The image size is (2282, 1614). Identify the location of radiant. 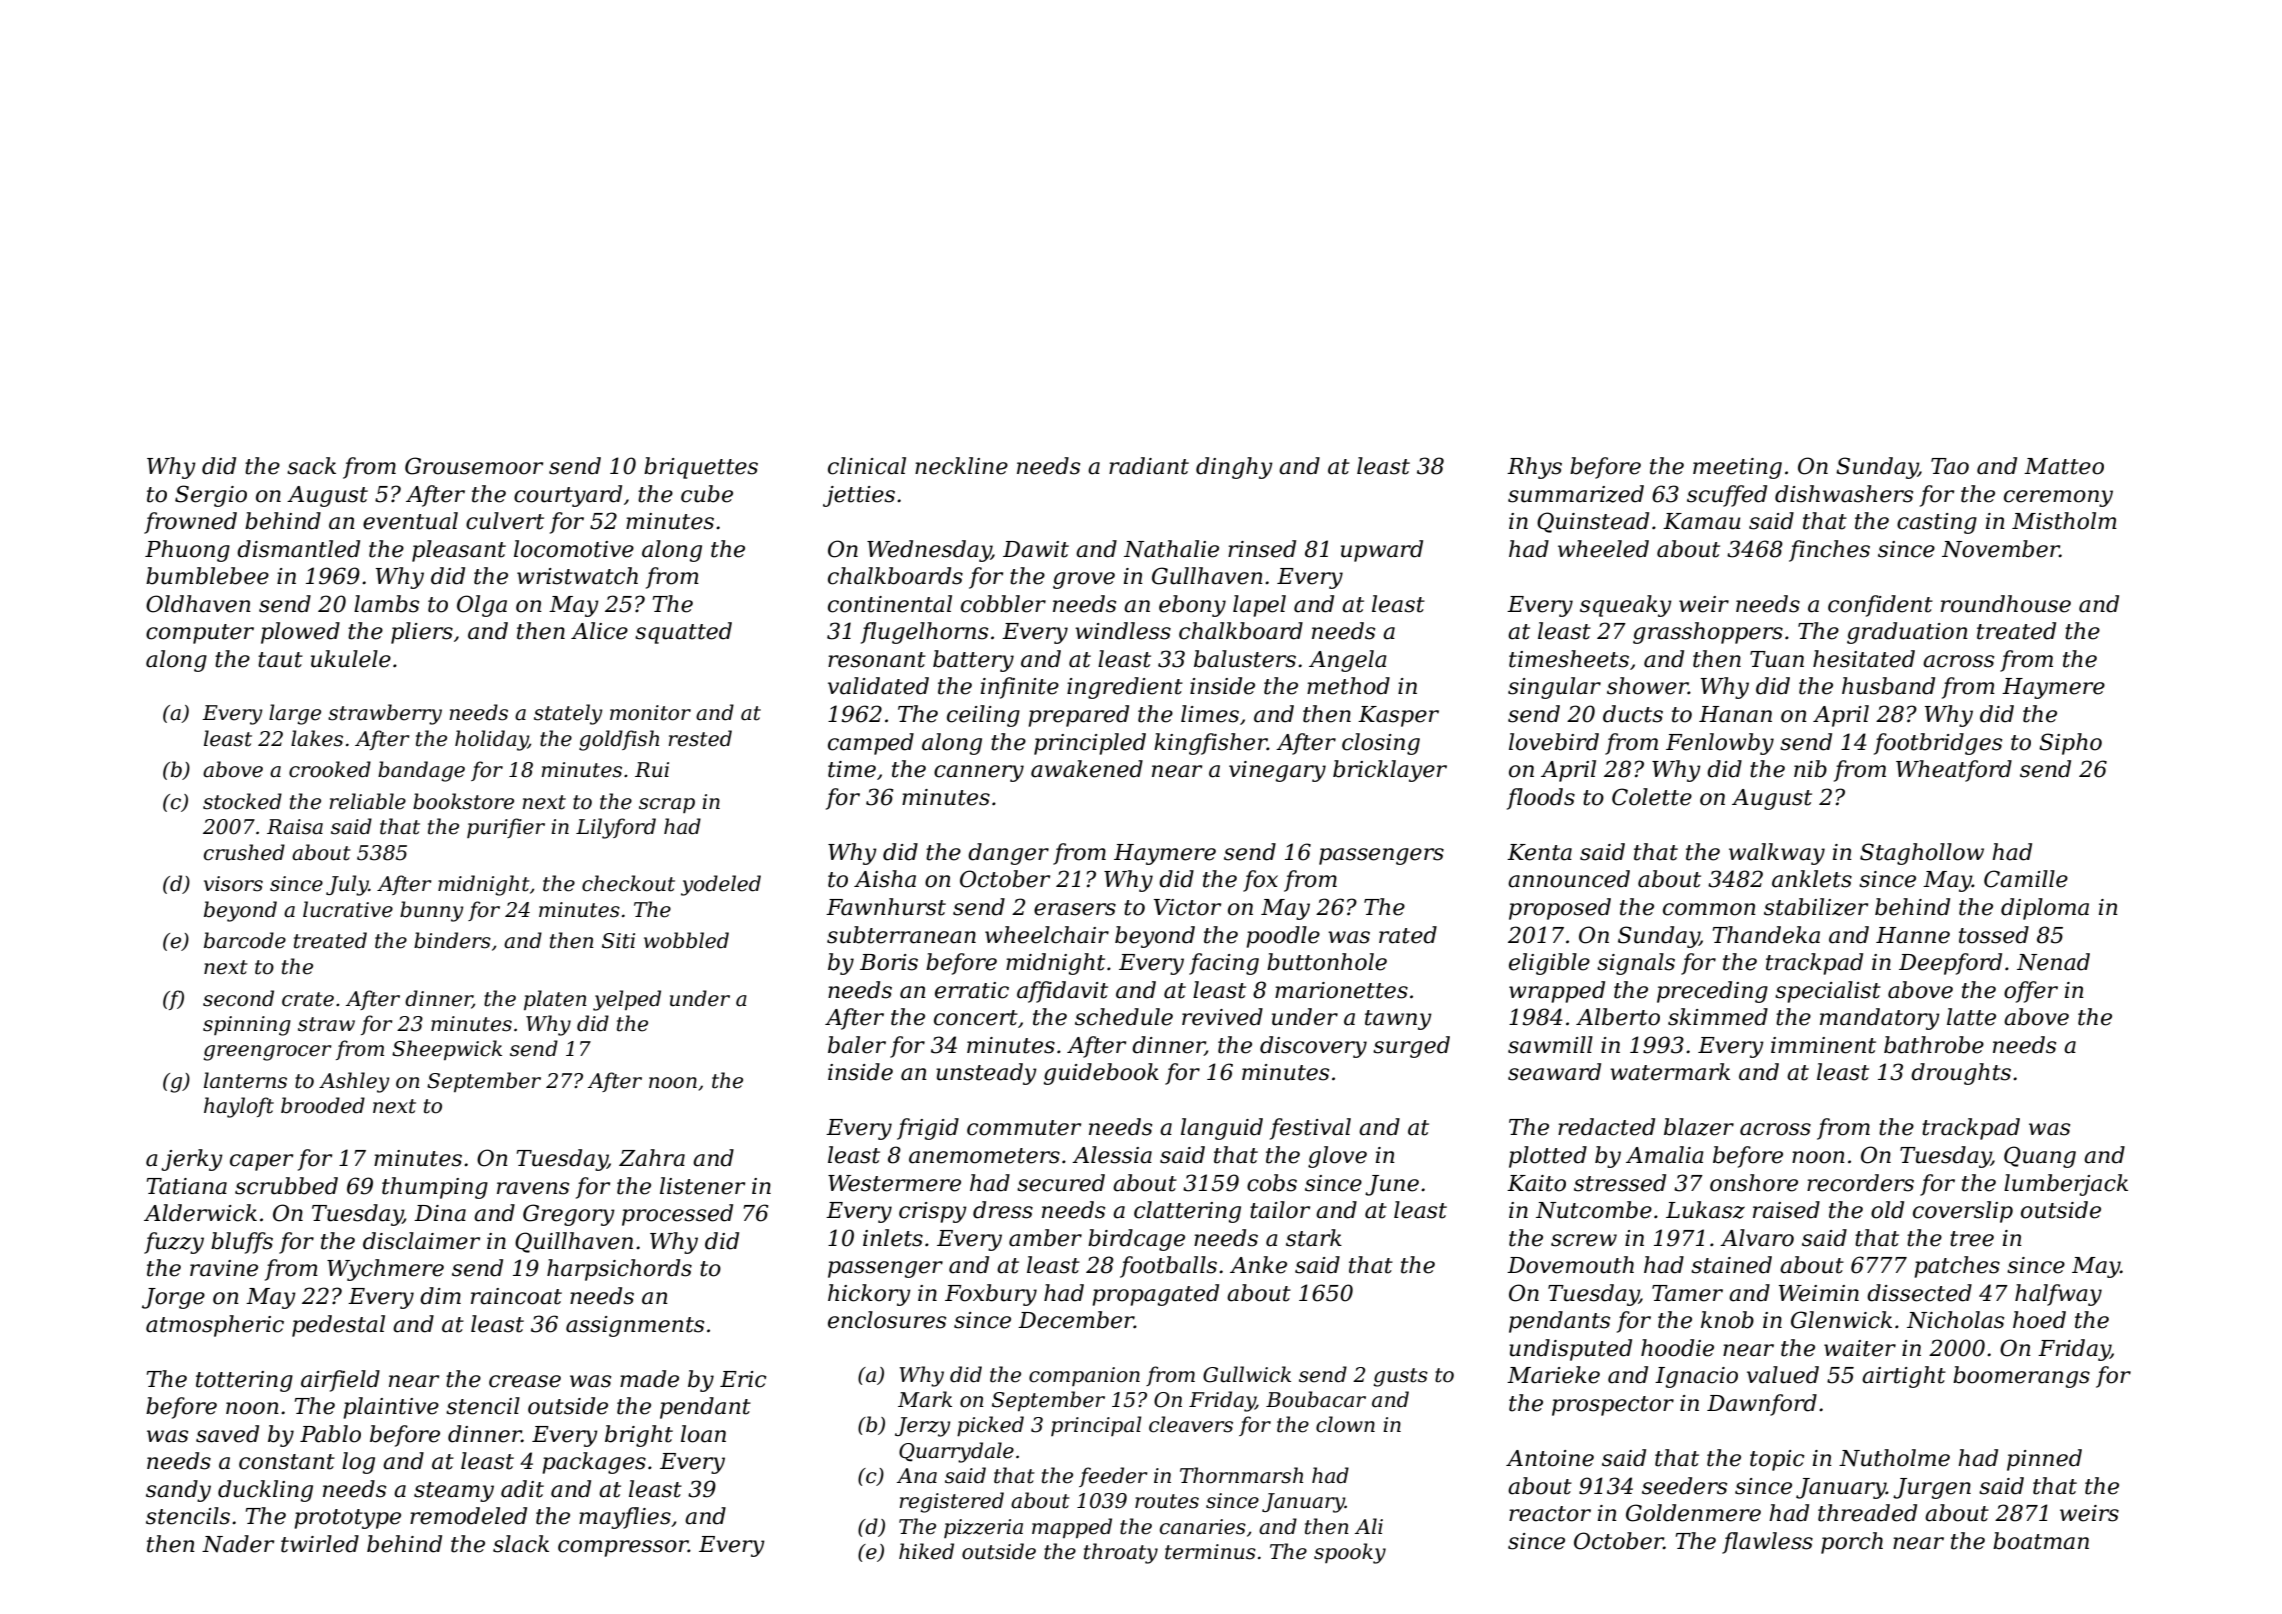
(1149, 466).
